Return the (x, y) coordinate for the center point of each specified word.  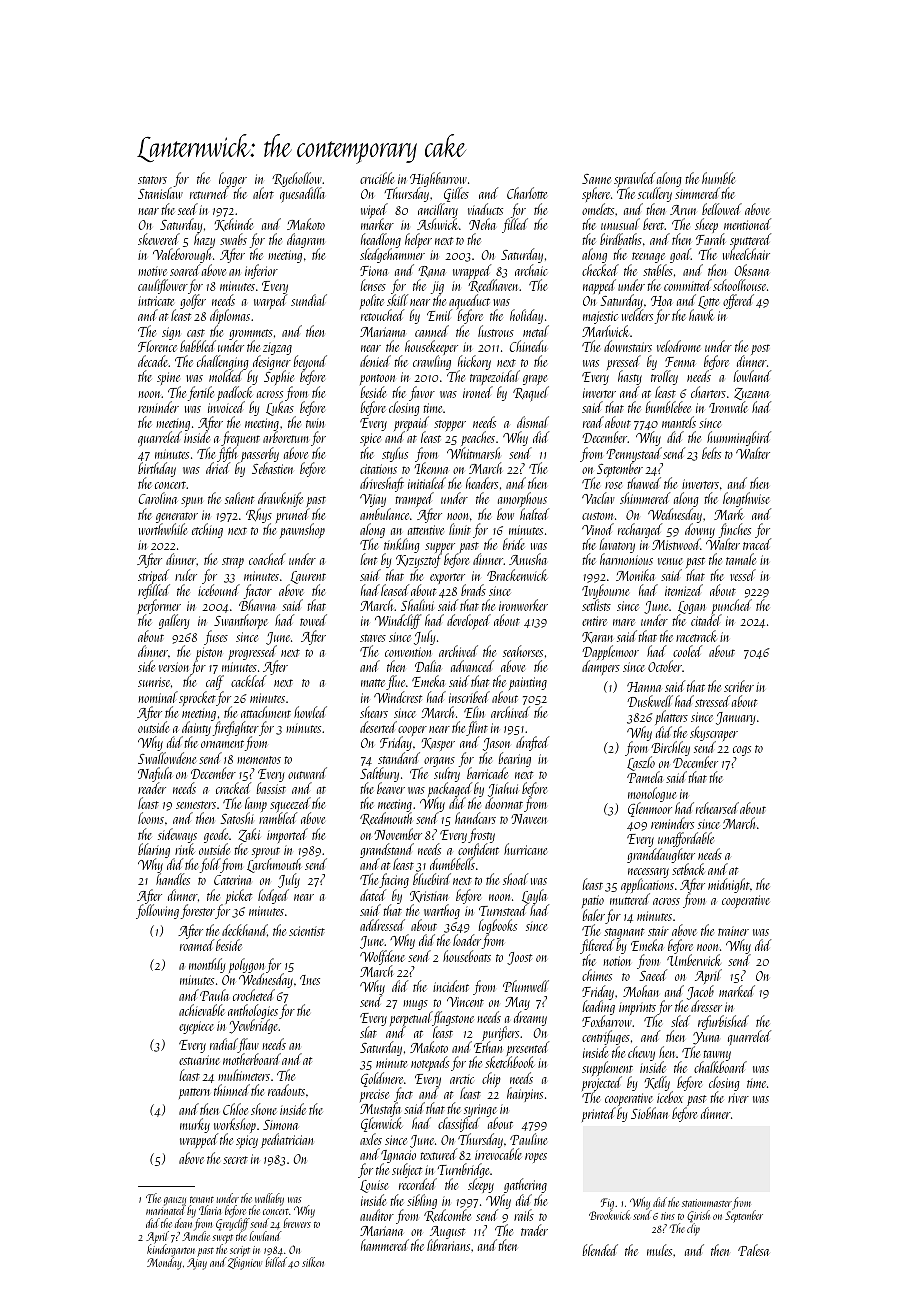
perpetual (411, 1019)
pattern (194, 1093)
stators (152, 180)
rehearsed (717, 808)
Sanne (596, 179)
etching (207, 530)
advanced (472, 666)
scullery (655, 194)
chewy (641, 1053)
